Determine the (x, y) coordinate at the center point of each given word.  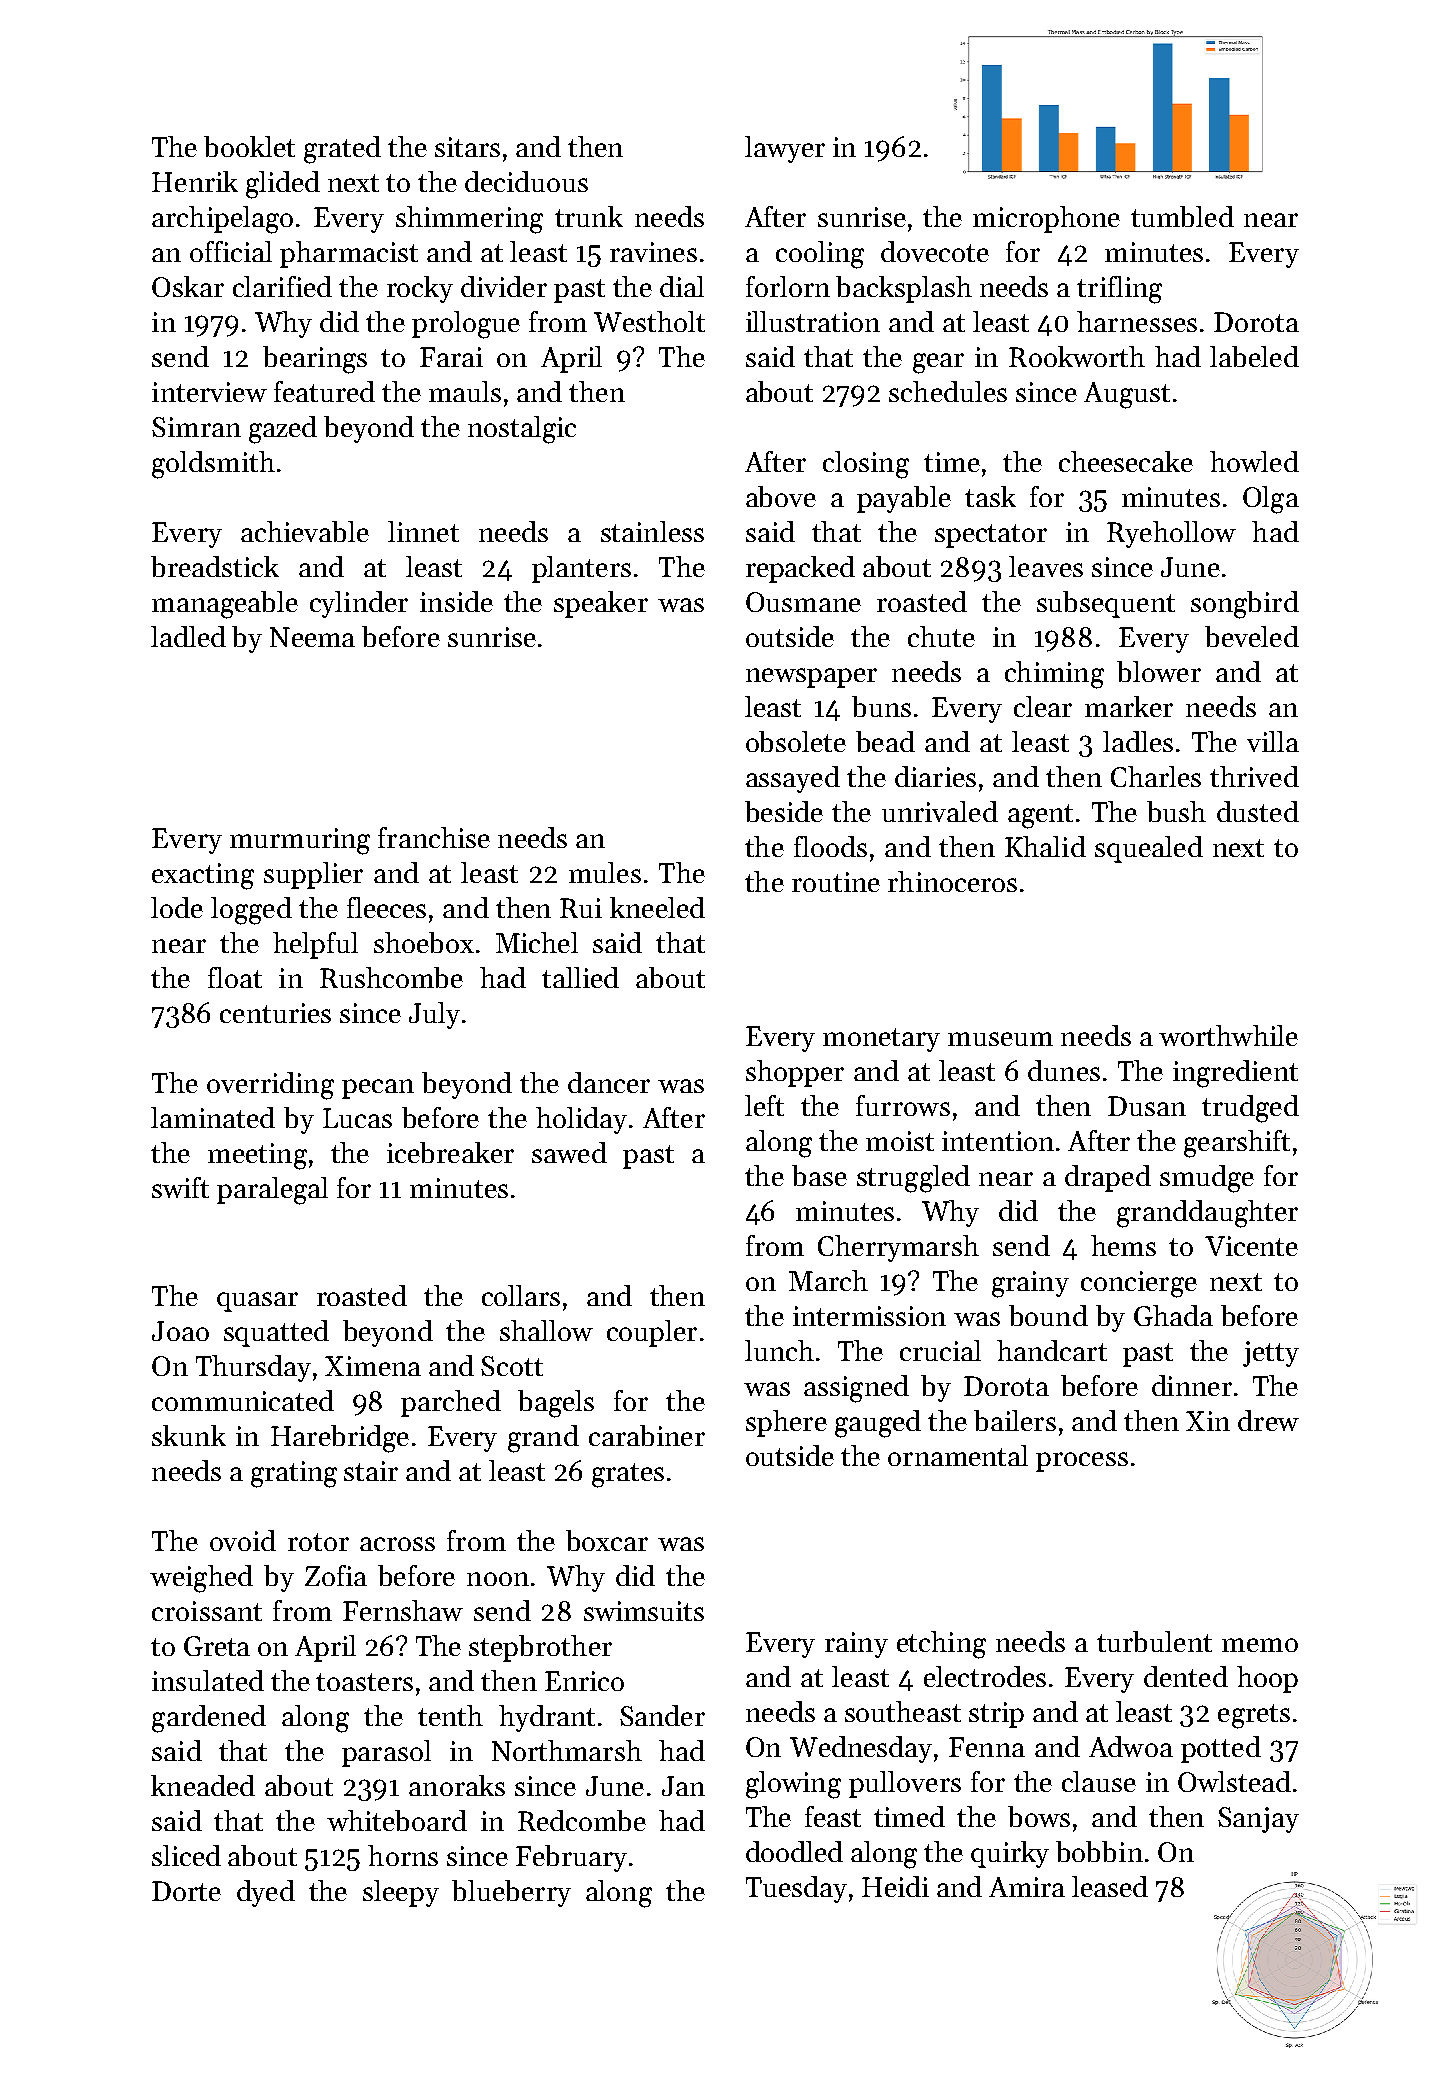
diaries (935, 776)
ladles (1138, 741)
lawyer (785, 149)
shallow (546, 1330)
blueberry (511, 1893)
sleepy (401, 1893)
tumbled (1182, 216)
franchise (434, 837)
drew (1268, 1420)
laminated (213, 1117)
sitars (467, 147)
